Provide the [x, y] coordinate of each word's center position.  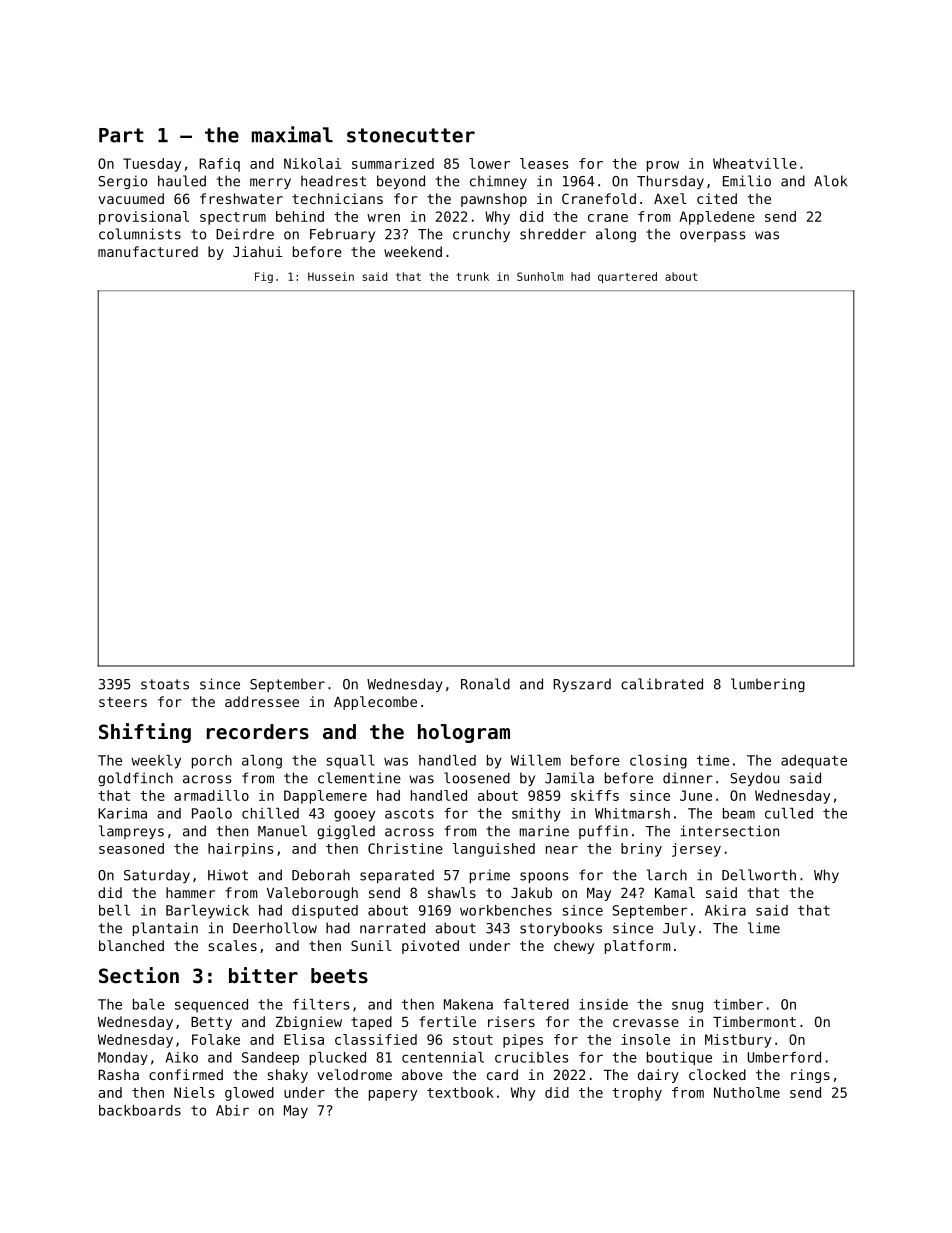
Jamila [569, 778]
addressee [262, 701]
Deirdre [245, 234]
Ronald [485, 684]
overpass [712, 236]
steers [123, 702]
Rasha [118, 1074]
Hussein [331, 276]
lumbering [768, 685]
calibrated [662, 684]
